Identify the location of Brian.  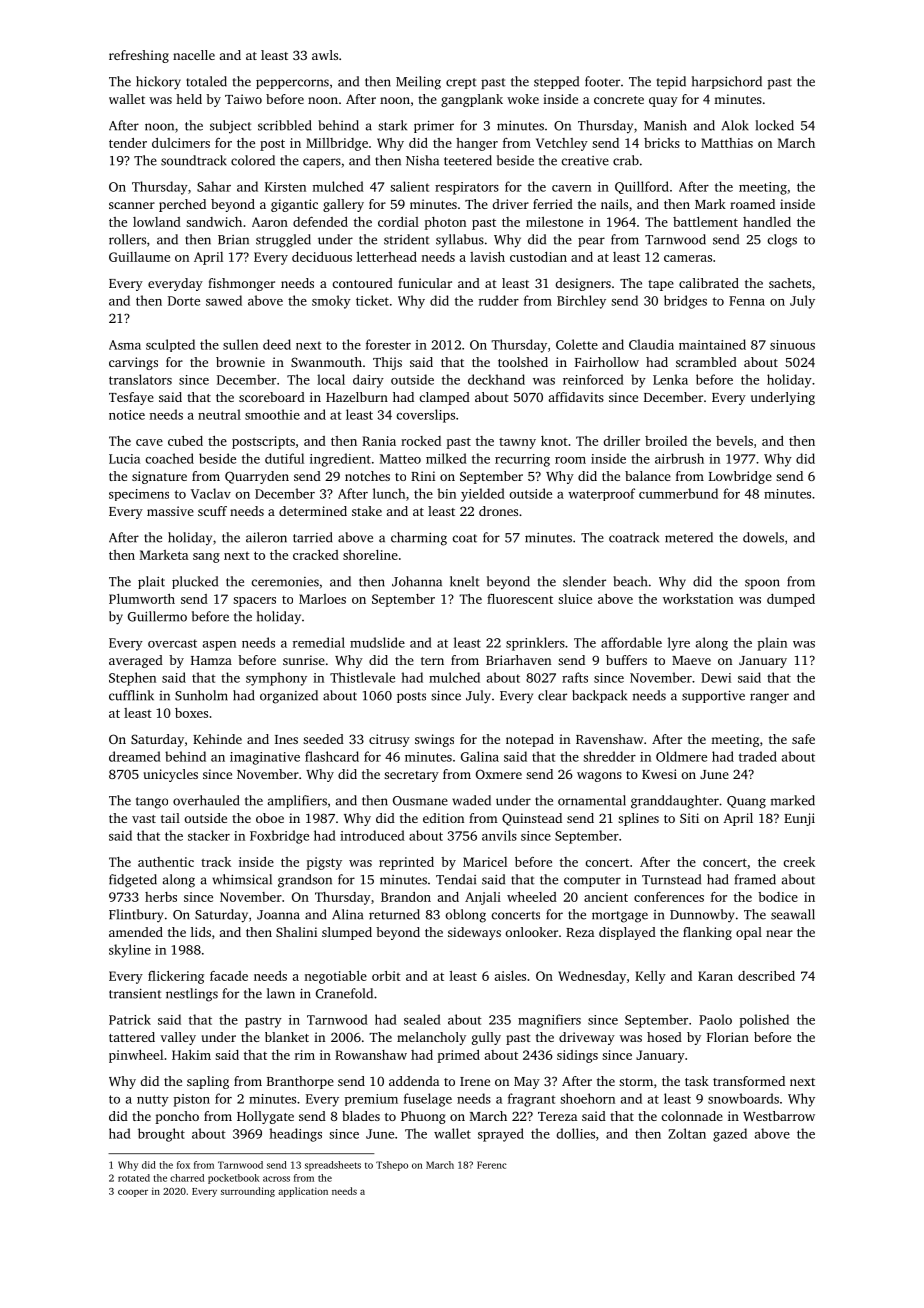
(233, 240).
